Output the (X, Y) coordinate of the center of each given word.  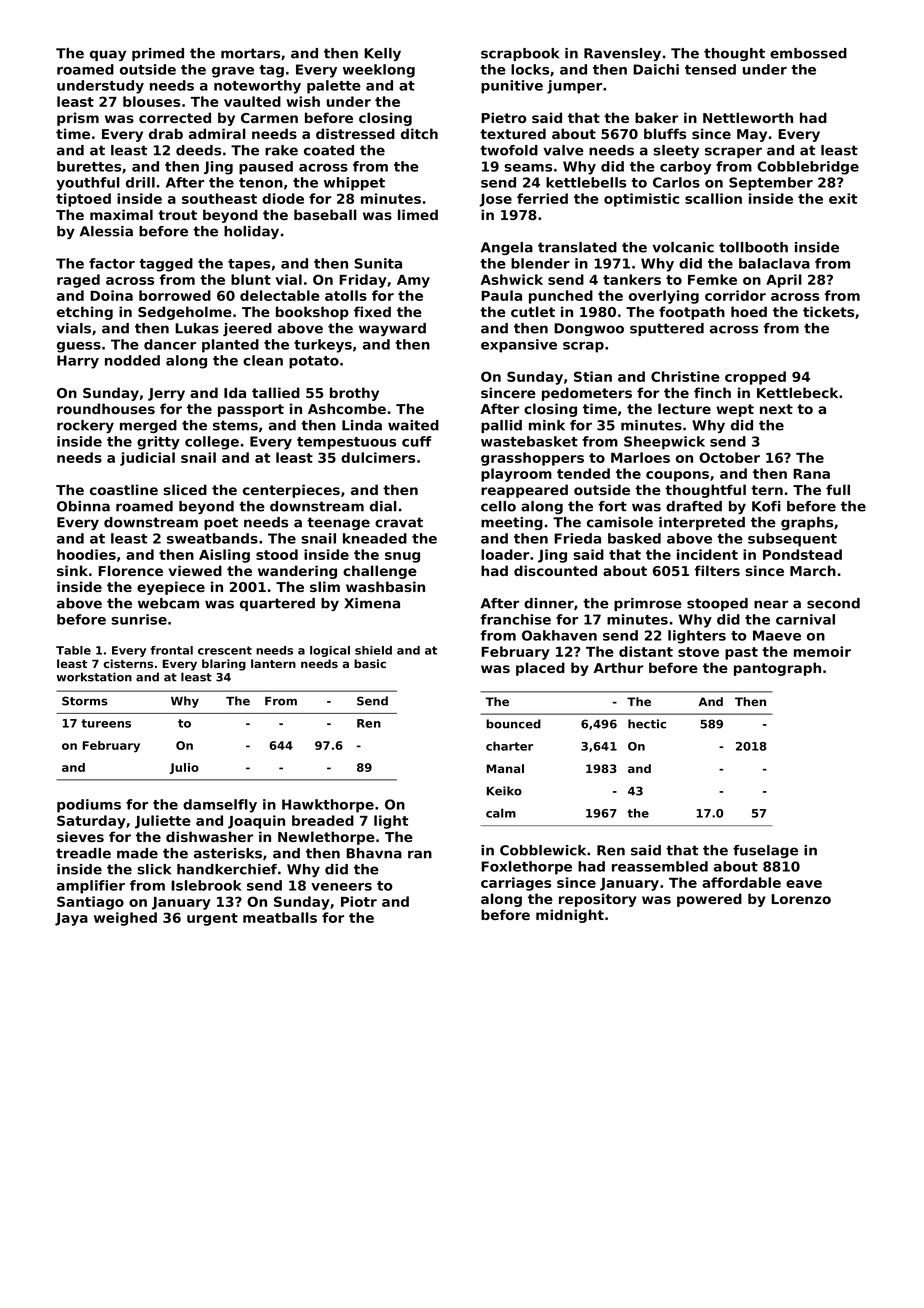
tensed (710, 69)
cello (498, 506)
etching (85, 313)
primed (158, 54)
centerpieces (291, 491)
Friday (363, 281)
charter (509, 746)
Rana (811, 474)
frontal (172, 650)
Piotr (359, 901)
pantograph (777, 669)
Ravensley (622, 54)
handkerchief (227, 869)
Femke (712, 279)
